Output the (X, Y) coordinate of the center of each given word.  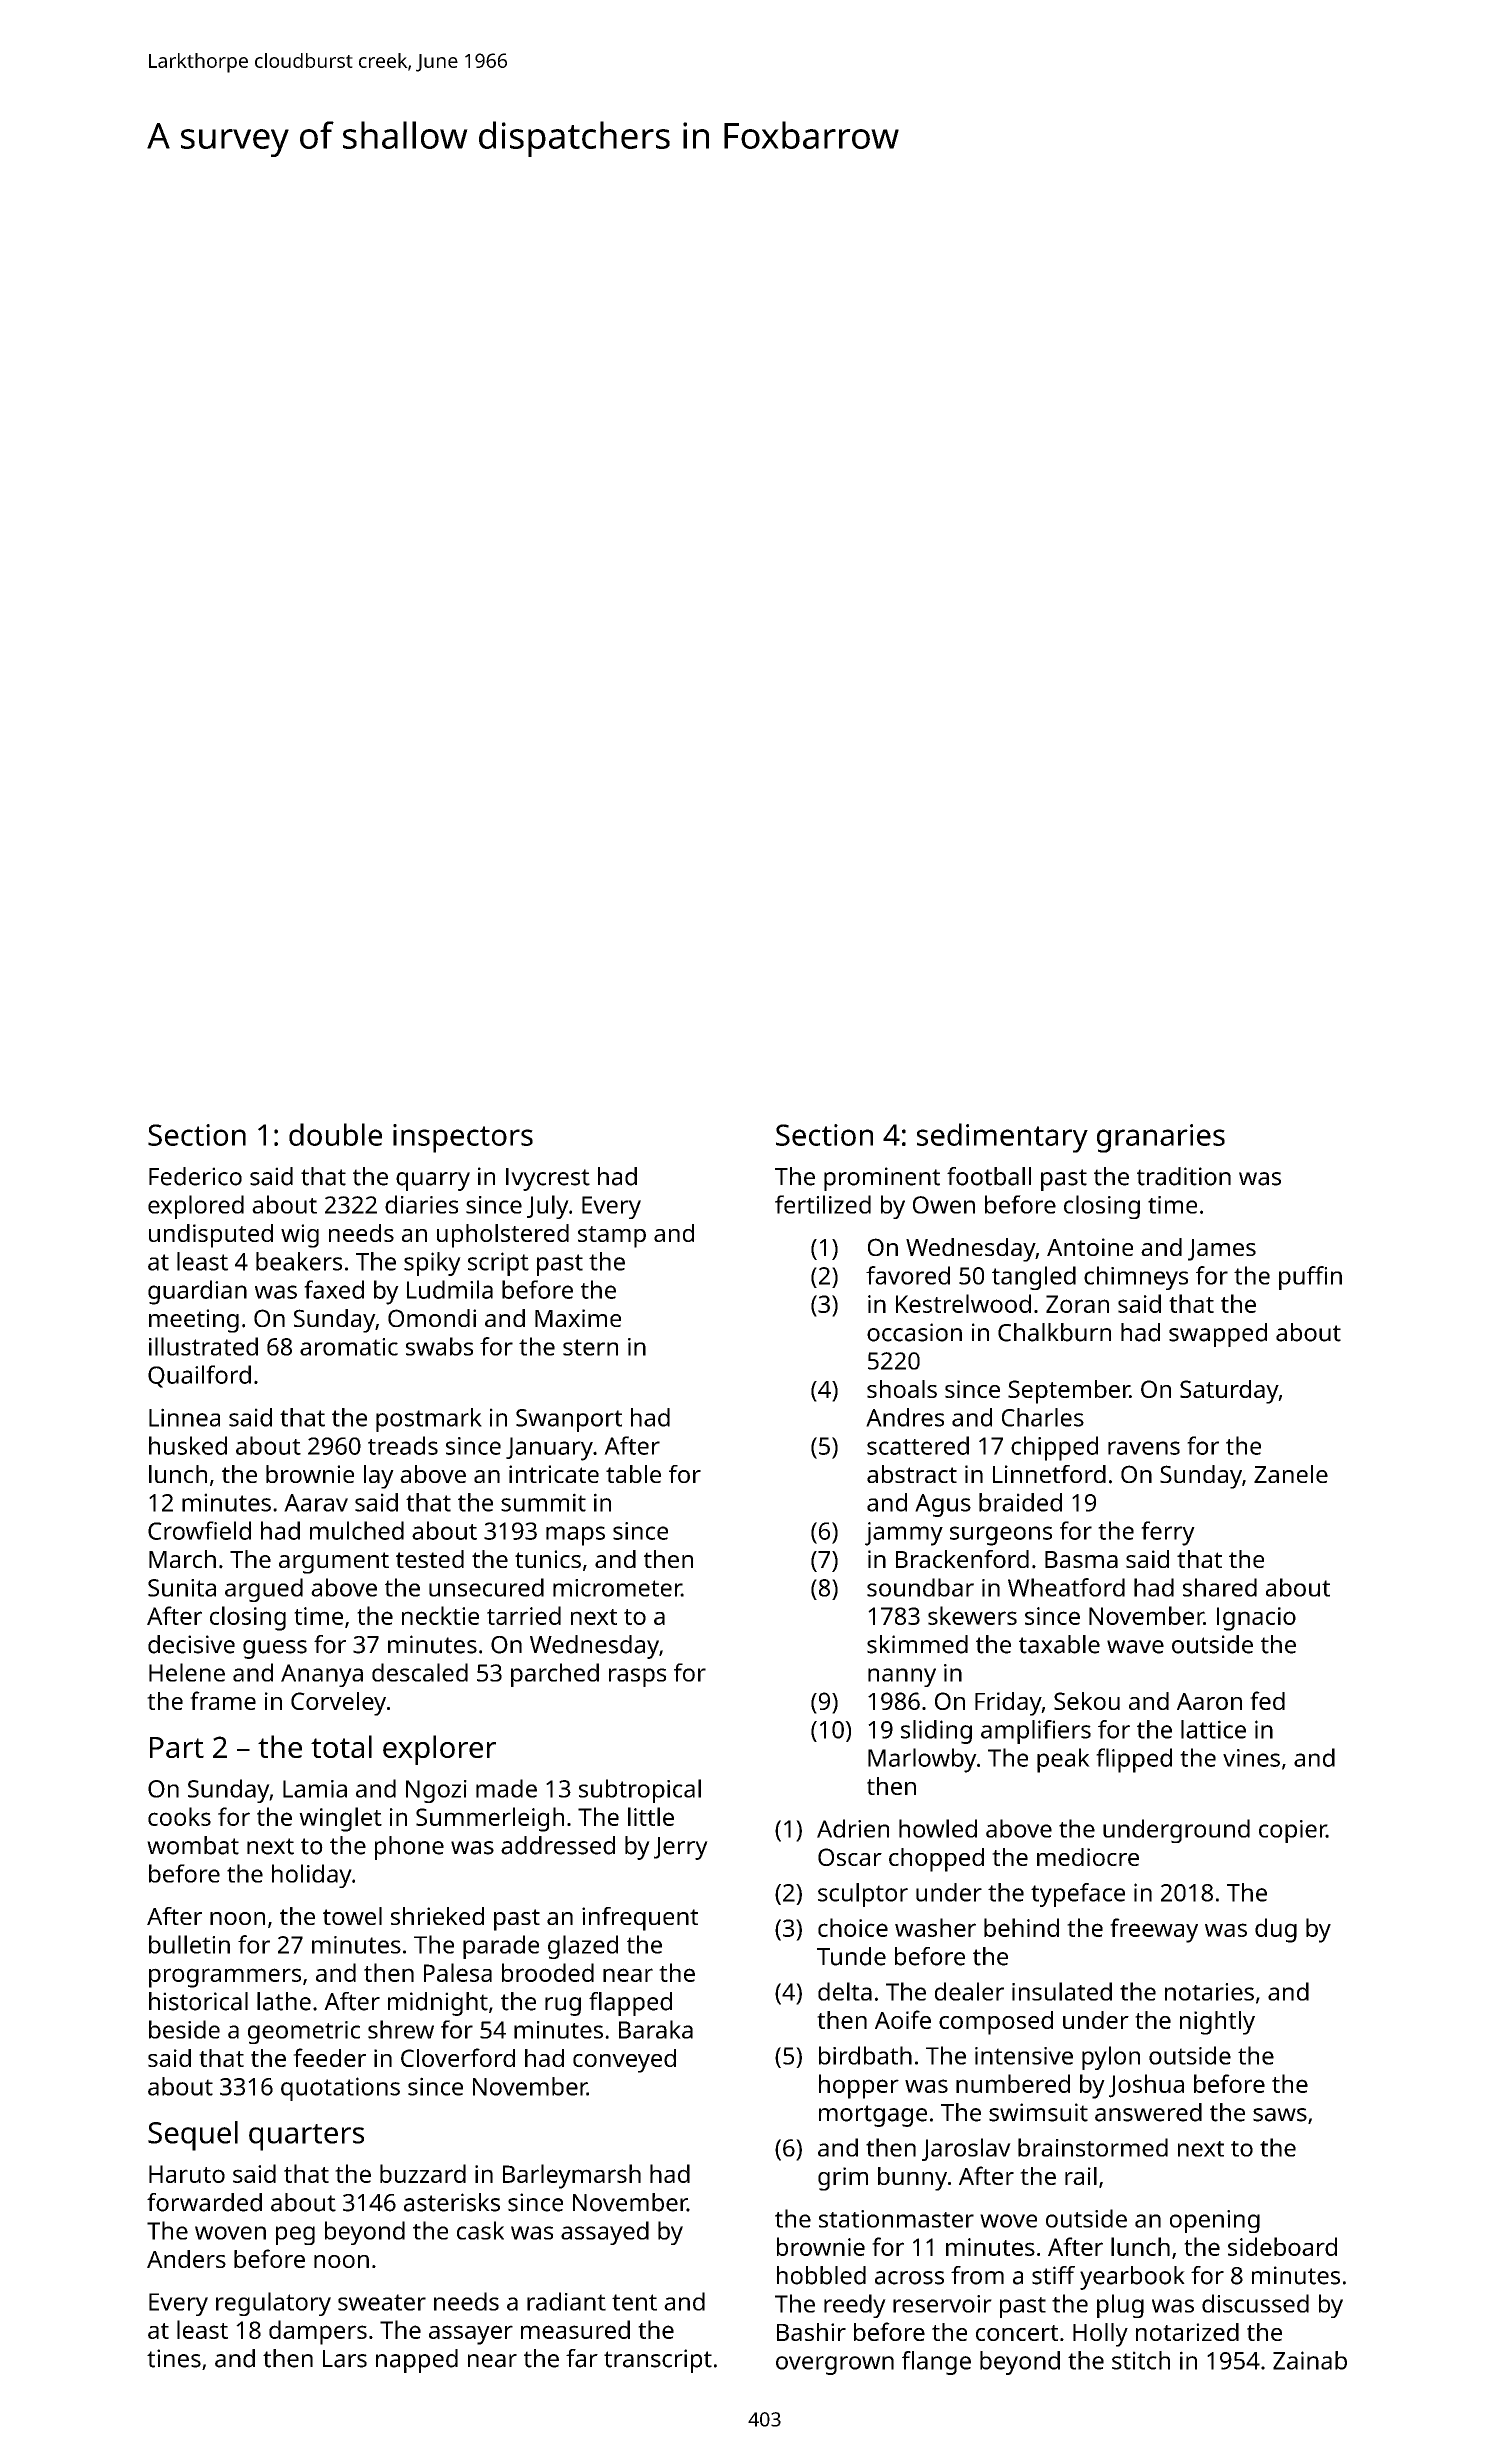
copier (1292, 1831)
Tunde (851, 1956)
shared (1220, 1587)
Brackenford (962, 1559)
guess (275, 1649)
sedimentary (1002, 1138)
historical (198, 2001)
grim (843, 2179)
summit (543, 1502)
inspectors (463, 1138)
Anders (186, 2259)
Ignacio (1256, 1619)
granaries (1161, 1138)
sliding (936, 1732)
